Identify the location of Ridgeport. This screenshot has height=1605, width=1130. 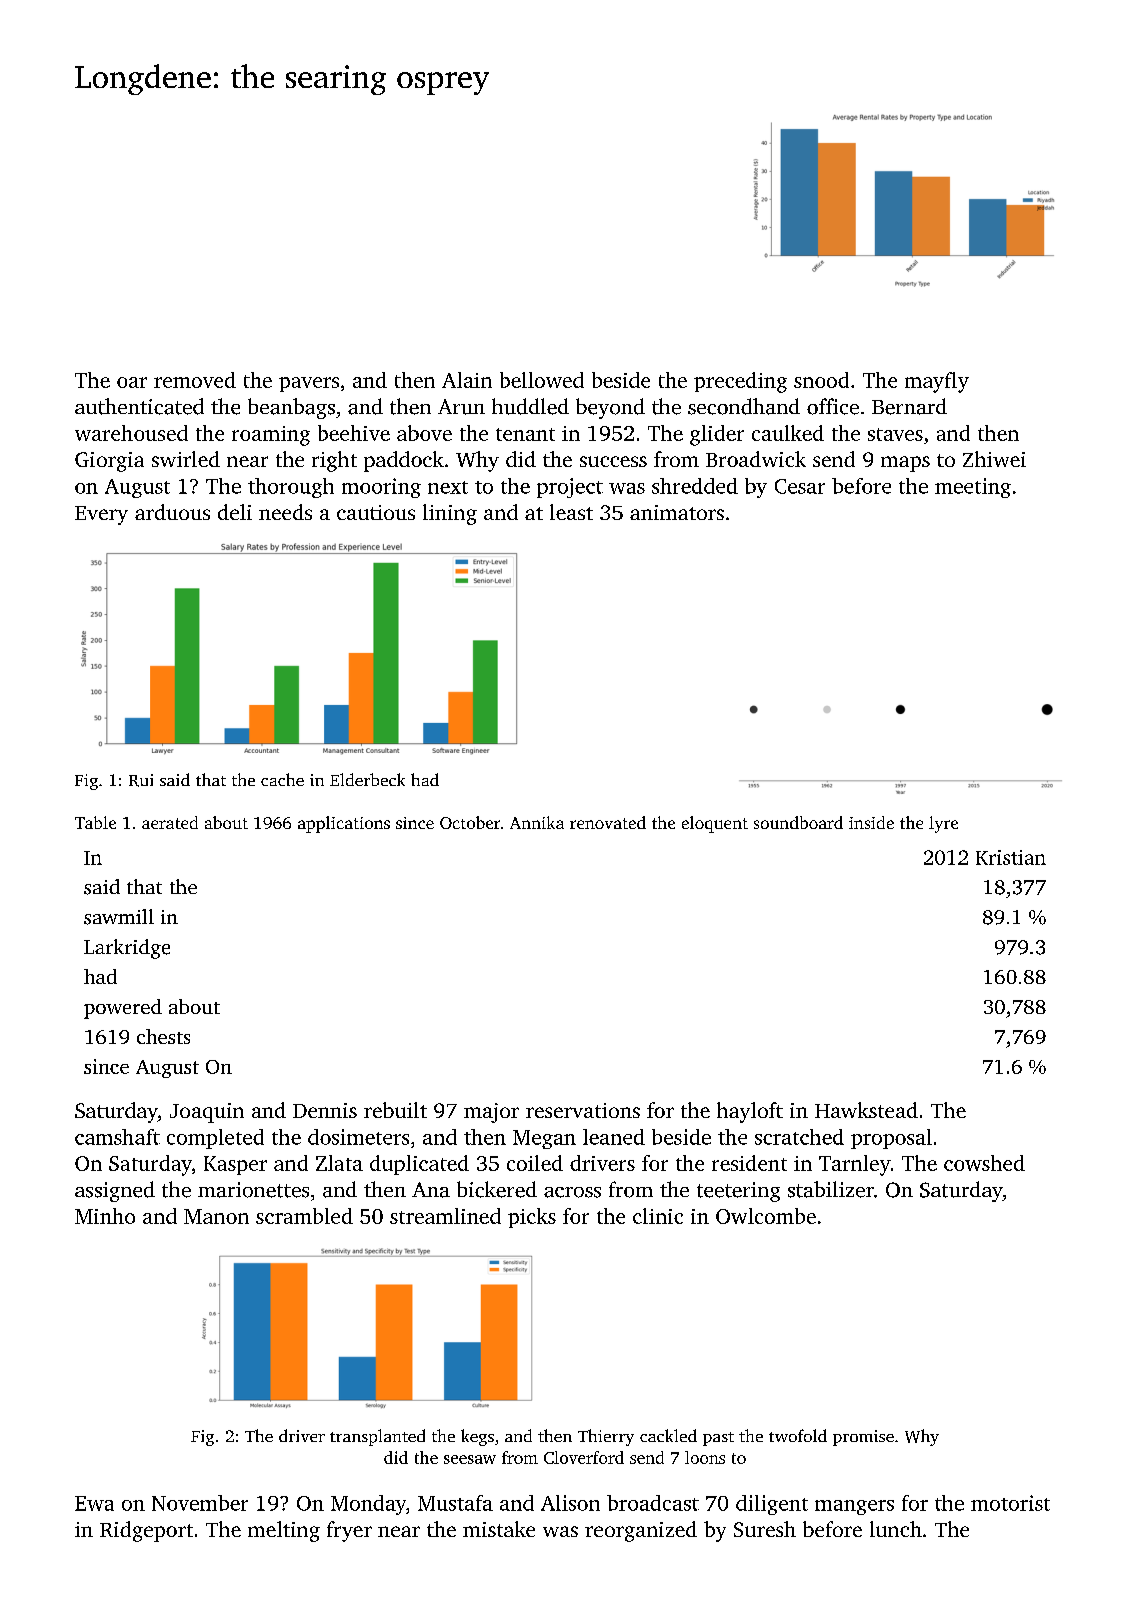
(146, 1531).
